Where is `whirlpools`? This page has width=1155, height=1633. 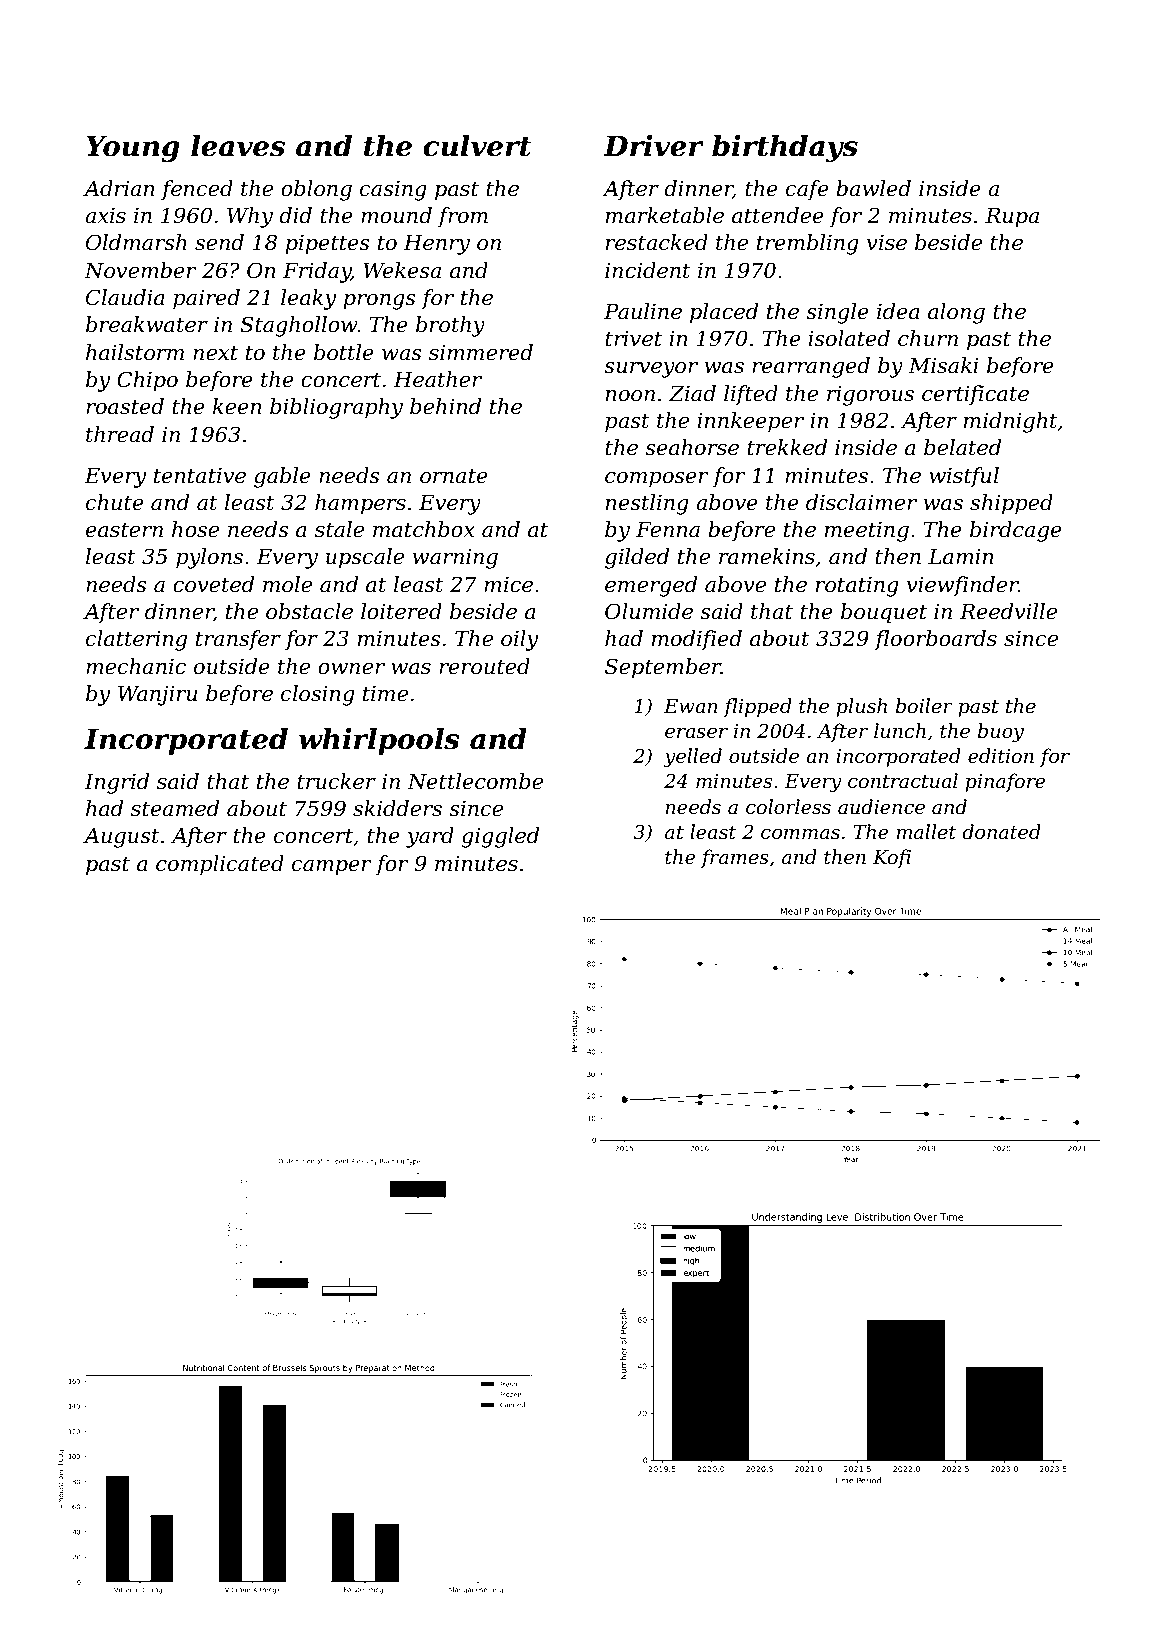
whirlpools is located at coordinates (379, 741).
